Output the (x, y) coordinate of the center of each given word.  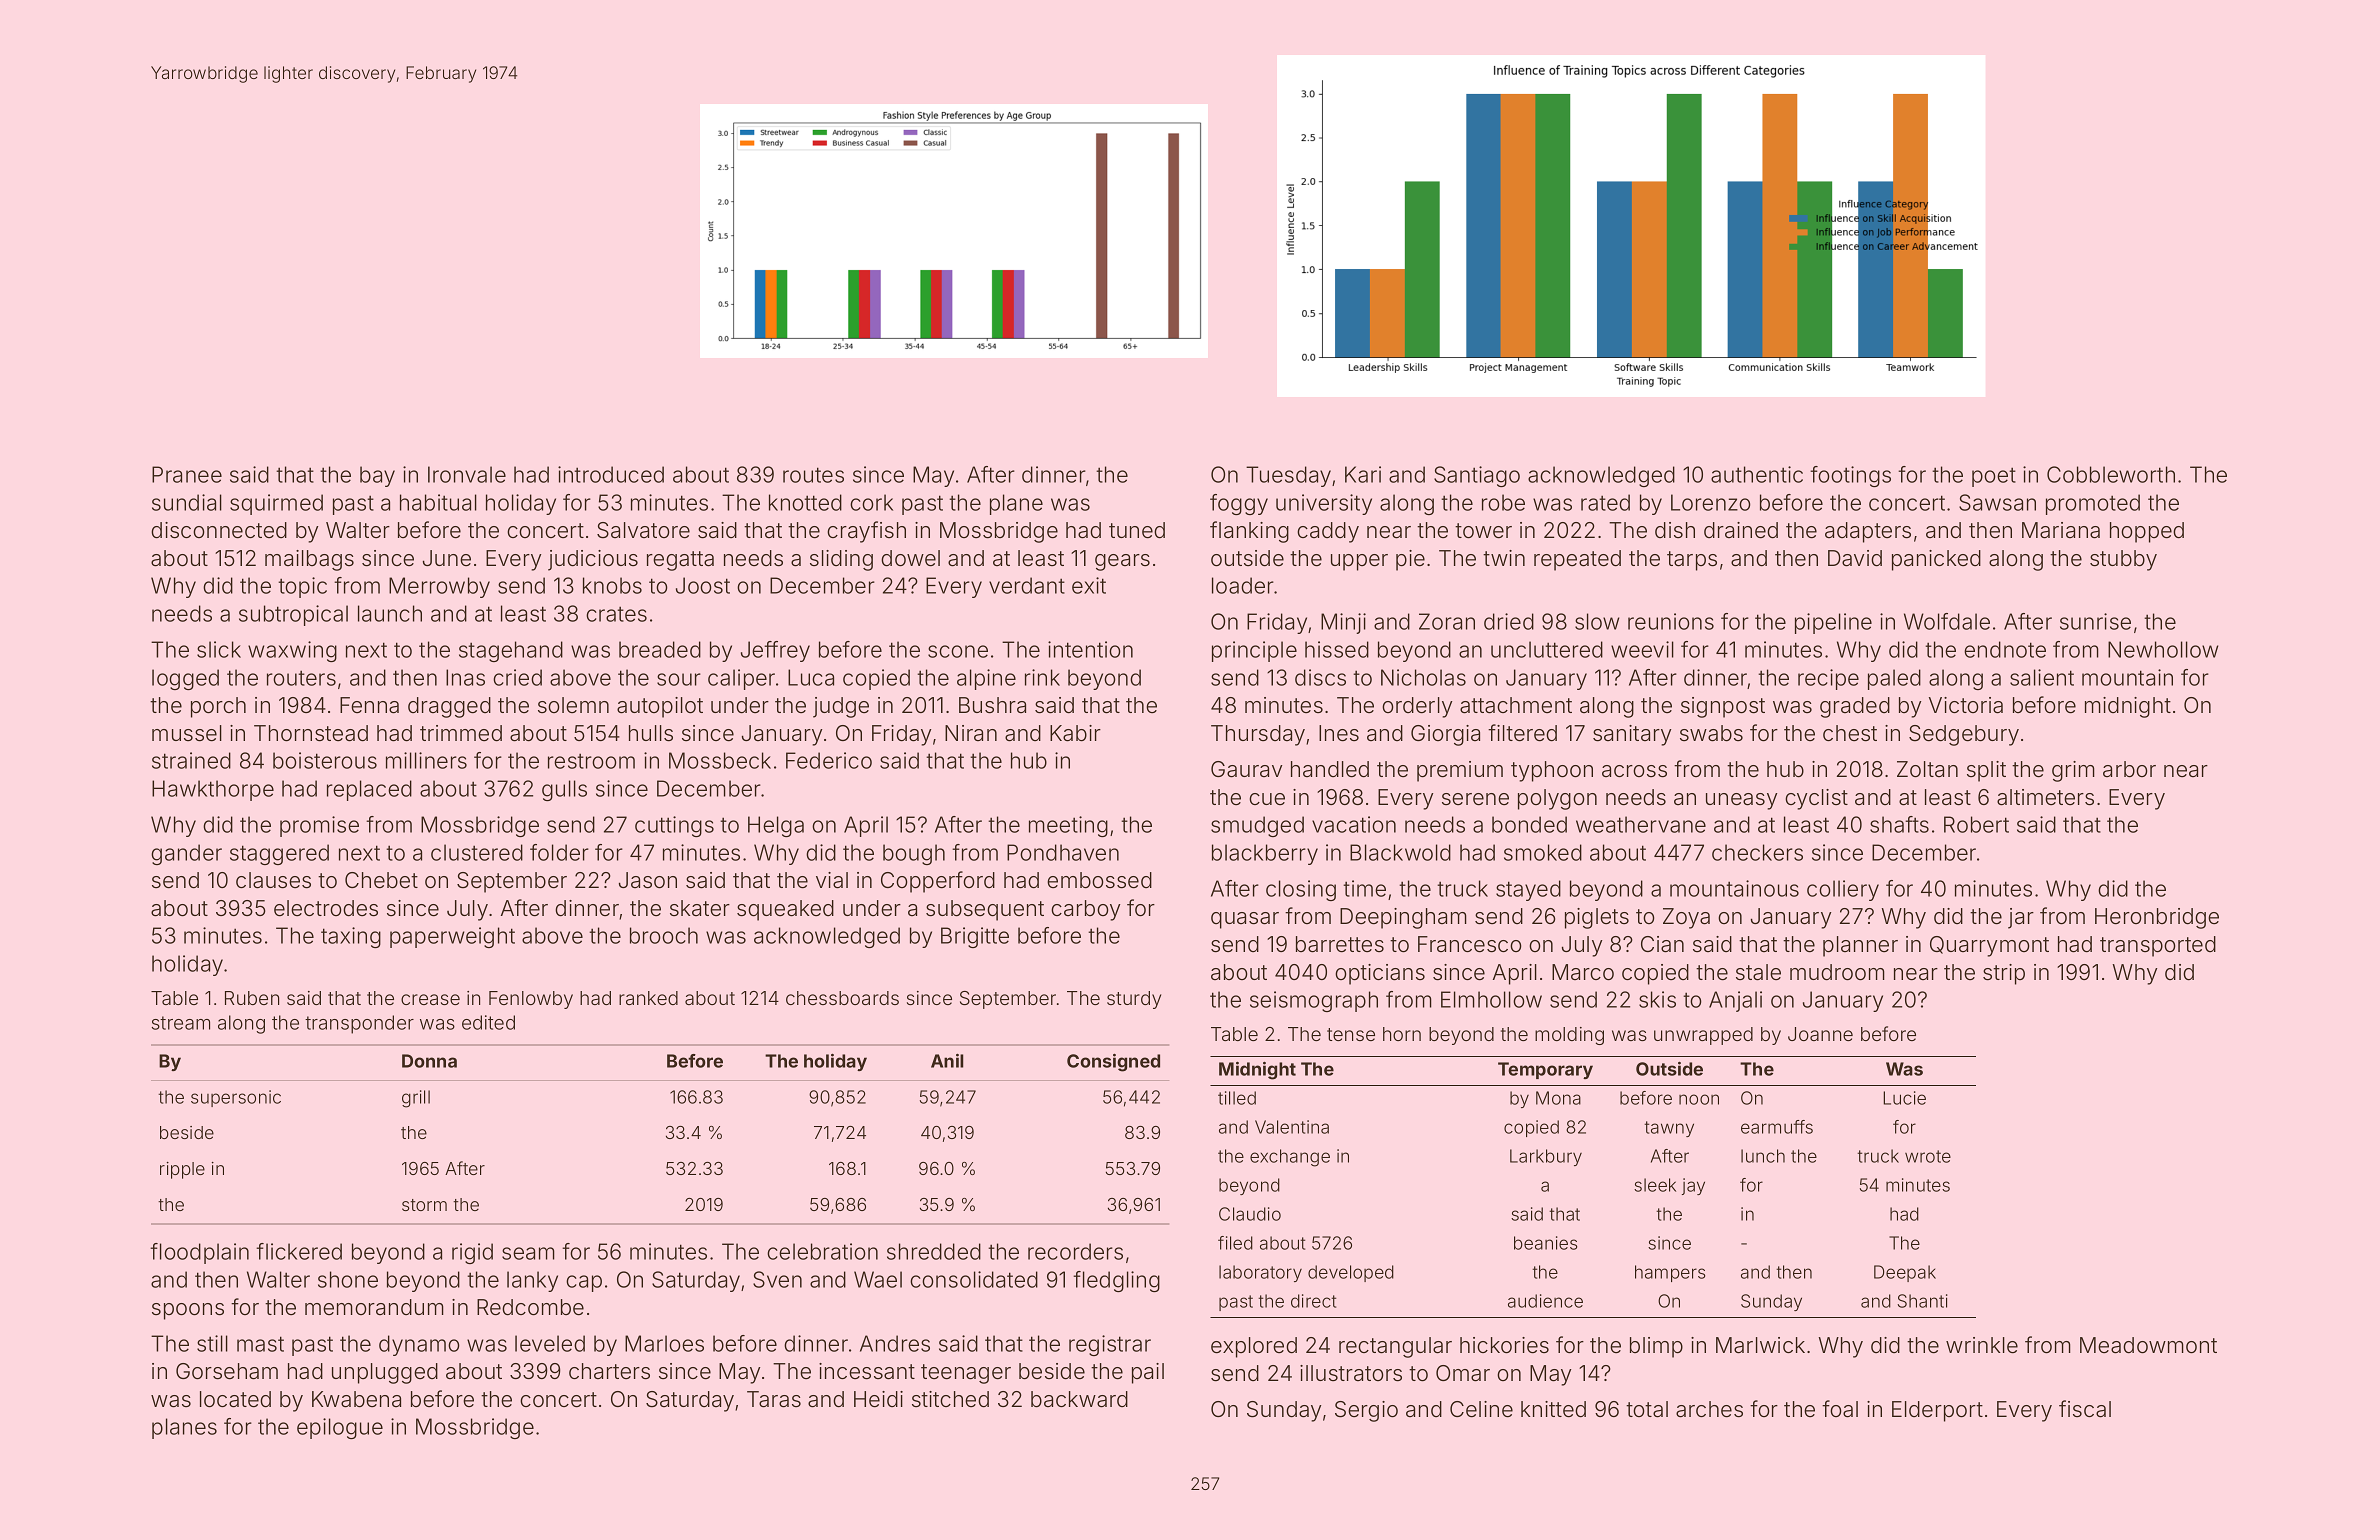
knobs (612, 585)
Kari (1363, 474)
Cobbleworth (2111, 474)
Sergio (1366, 1411)
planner (1860, 946)
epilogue (340, 1428)
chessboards (842, 998)
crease (430, 999)
